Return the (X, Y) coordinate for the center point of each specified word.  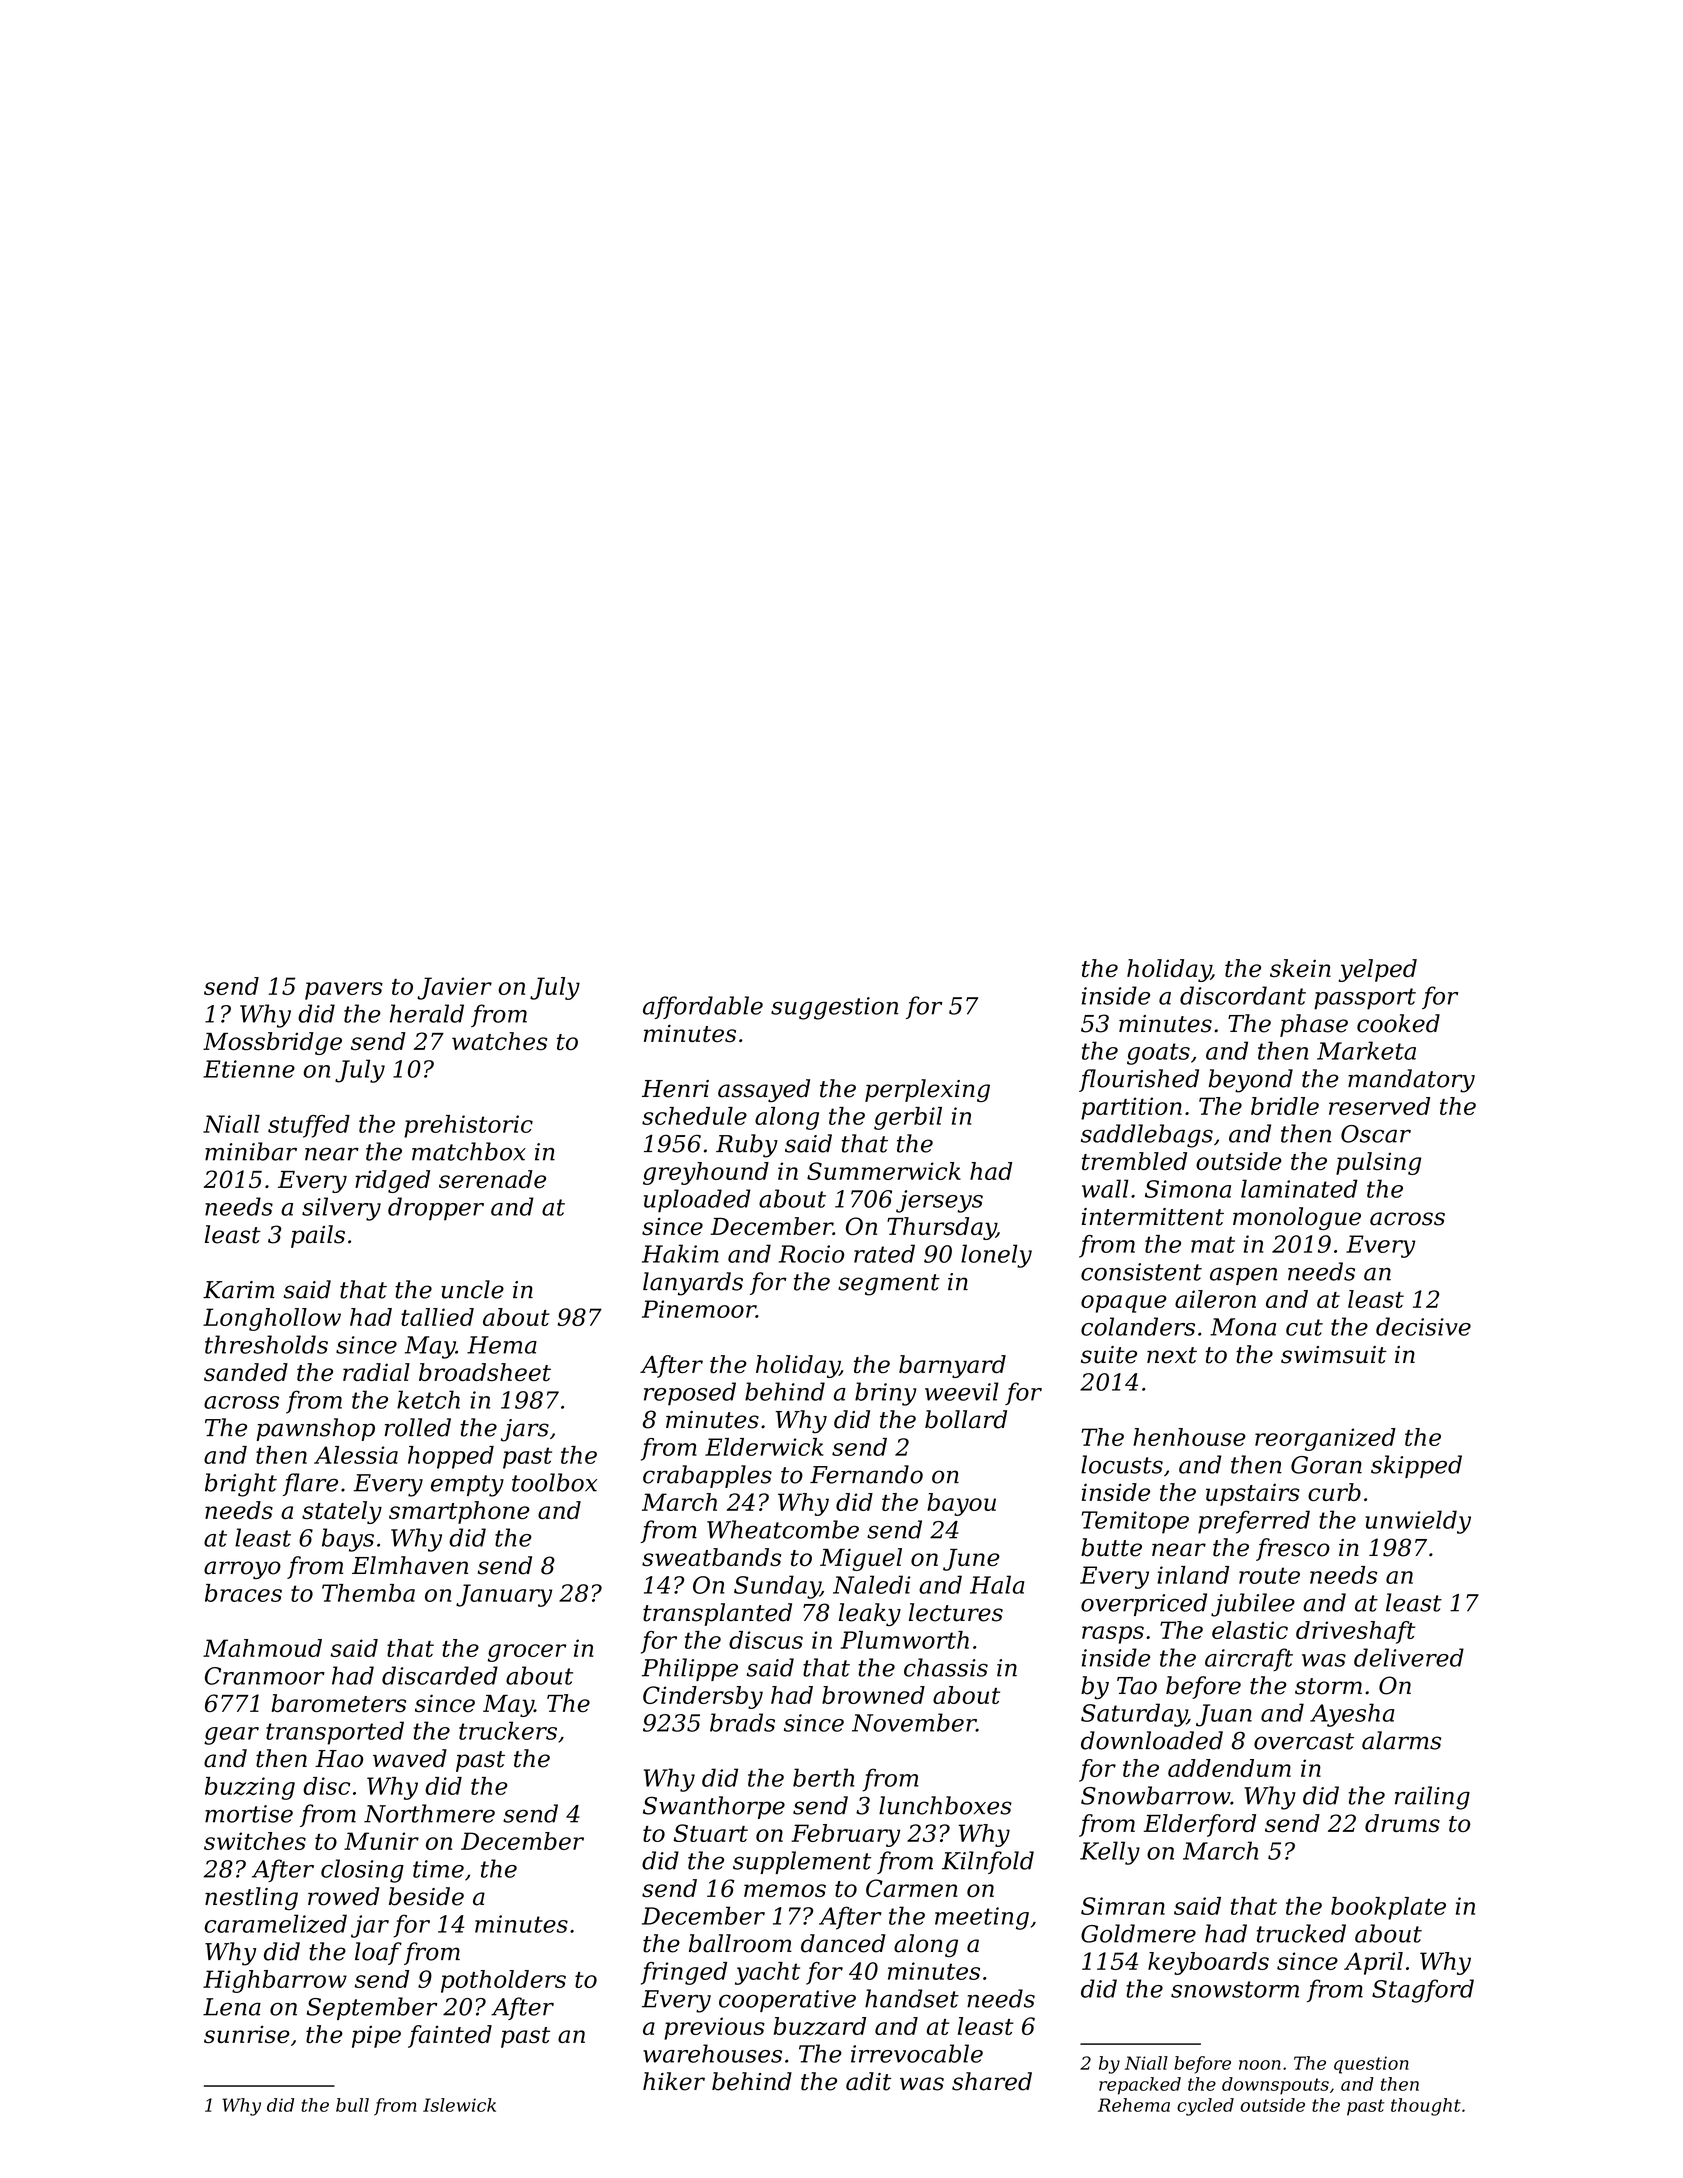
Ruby (747, 1146)
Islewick (459, 2105)
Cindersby (703, 1697)
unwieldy (1418, 1522)
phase (1314, 1025)
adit (868, 2081)
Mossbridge (272, 1043)
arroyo (242, 1570)
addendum (1229, 1768)
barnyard (952, 1366)
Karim (238, 1290)
